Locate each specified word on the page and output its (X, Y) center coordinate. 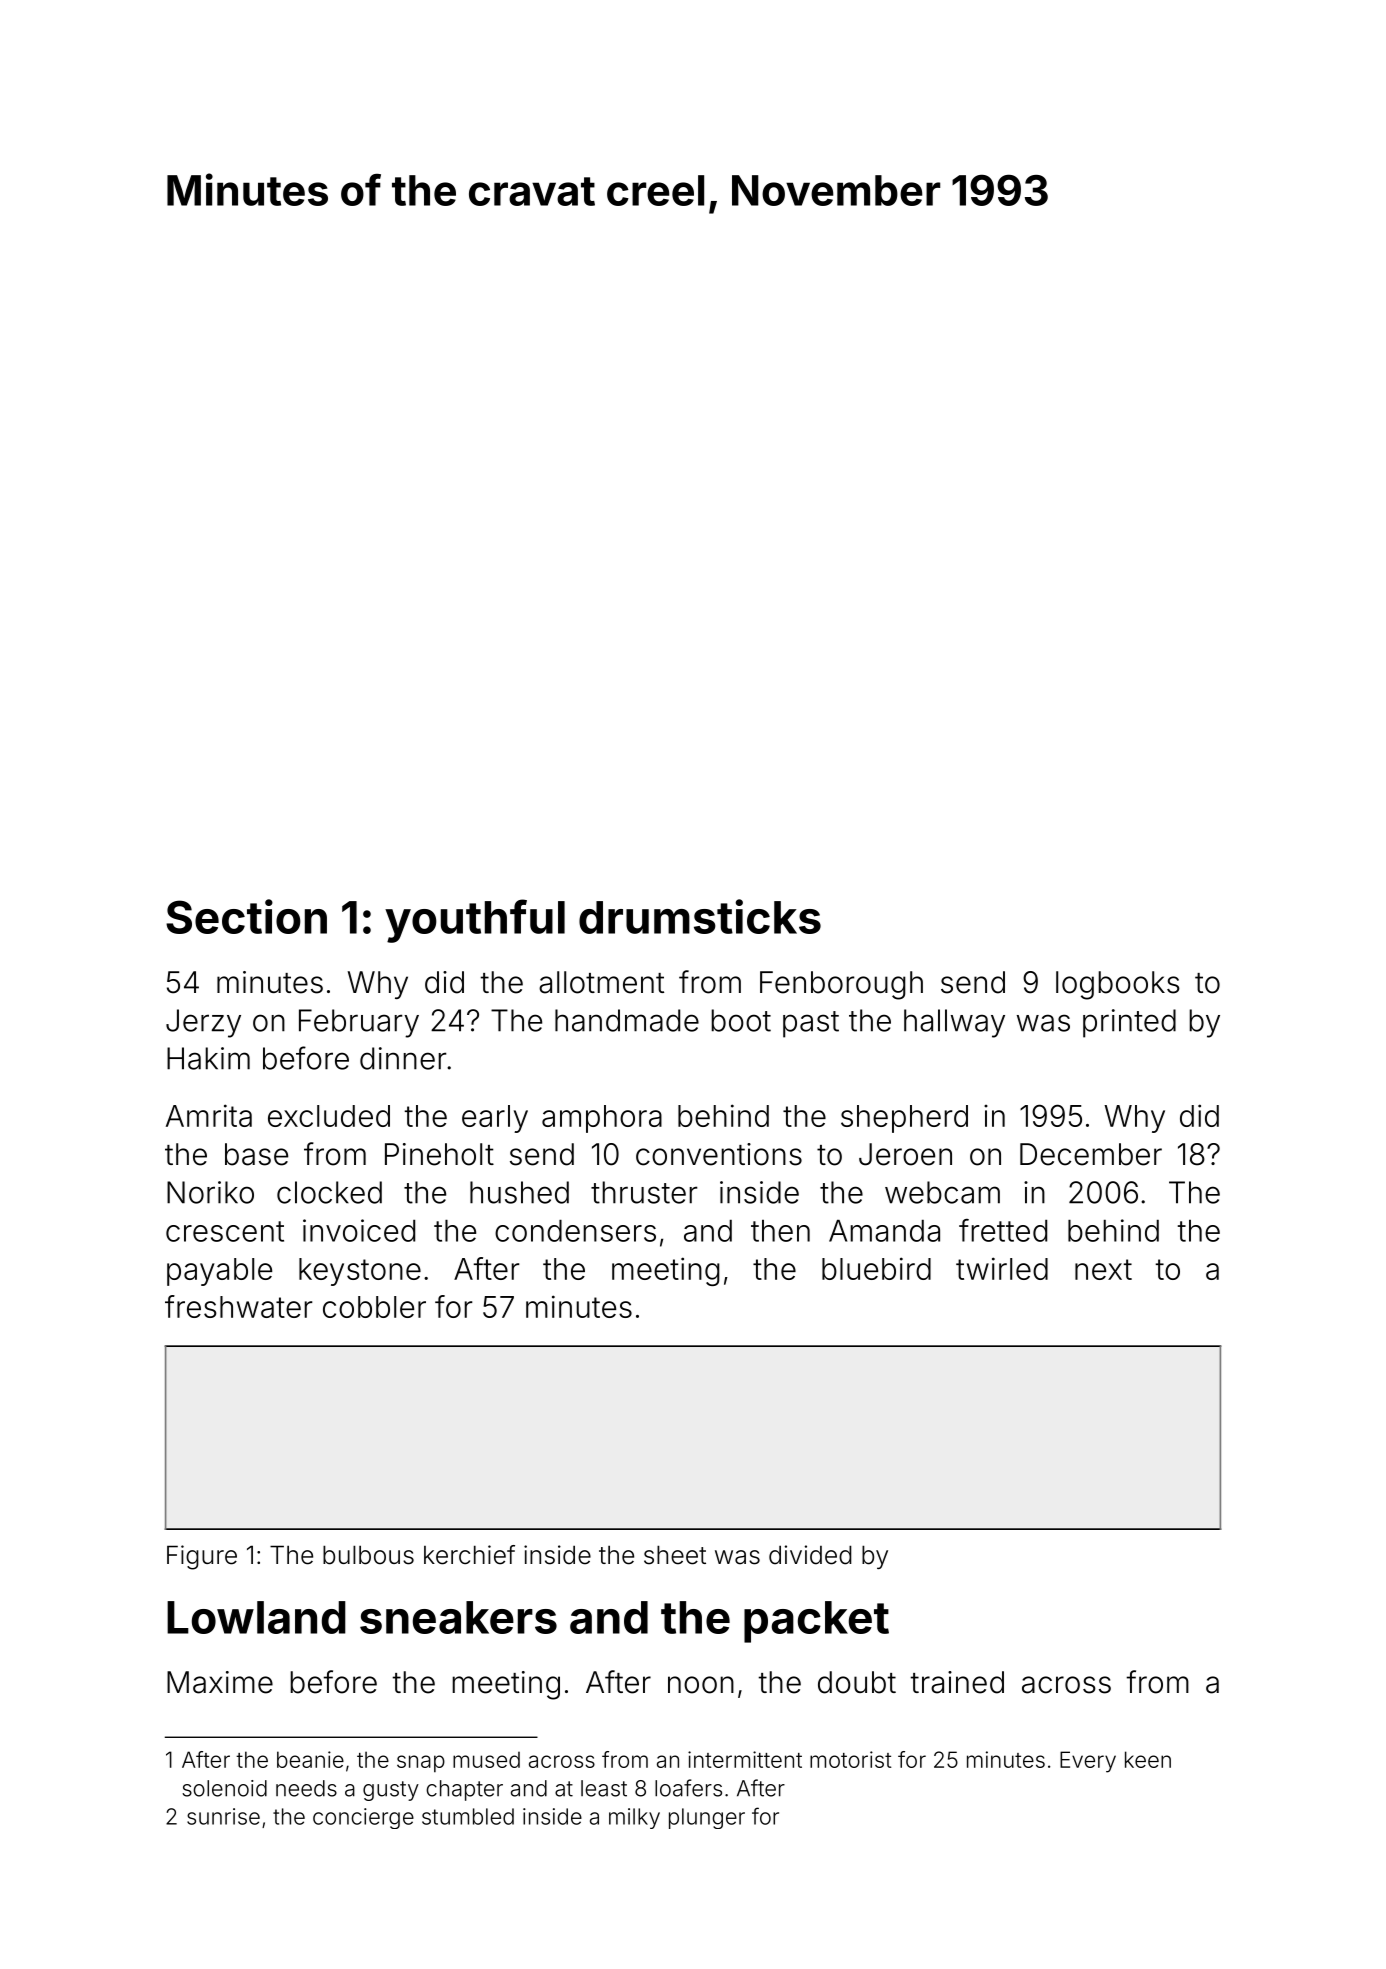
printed (1129, 1023)
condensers (575, 1231)
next (1103, 1269)
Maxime (220, 1682)
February (359, 1023)
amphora (602, 1119)
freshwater (239, 1306)
